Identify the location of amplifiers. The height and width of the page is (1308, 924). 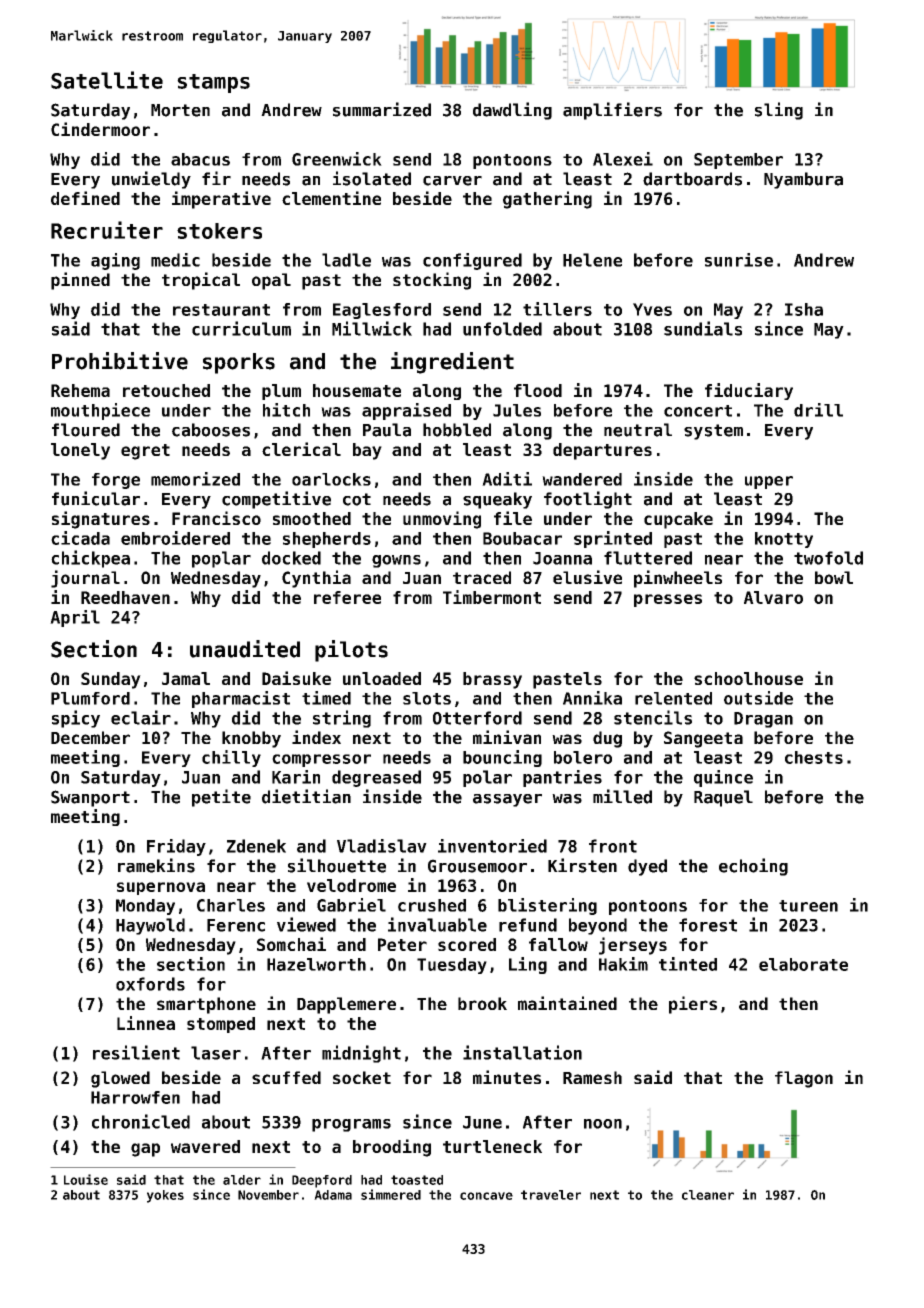
(612, 111).
